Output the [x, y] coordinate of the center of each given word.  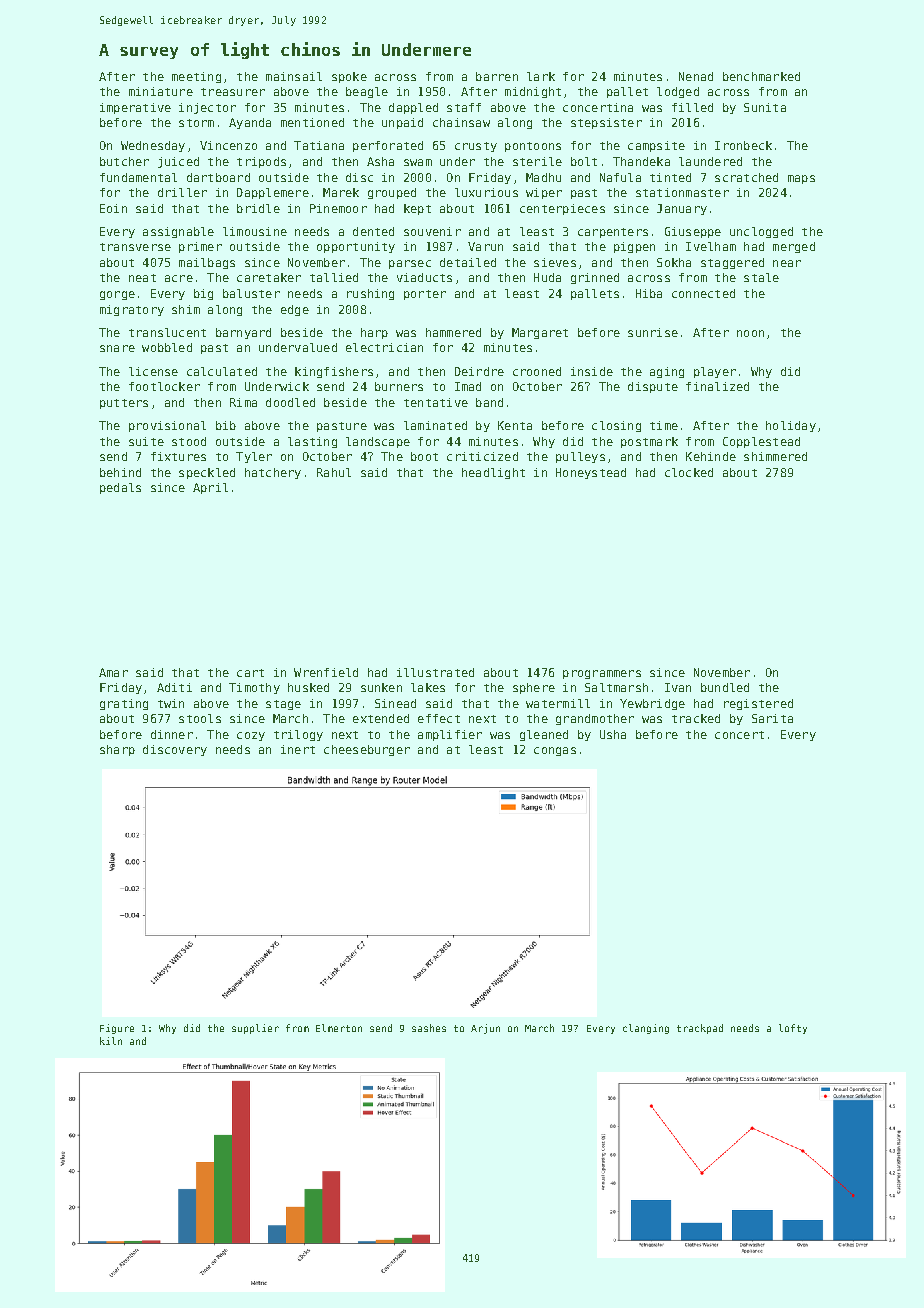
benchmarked [761, 76]
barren [497, 76]
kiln [111, 1041]
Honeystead [591, 473]
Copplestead [761, 442]
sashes [429, 1028]
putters [124, 404]
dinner [172, 734]
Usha [613, 734]
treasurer [233, 92]
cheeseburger [367, 750]
